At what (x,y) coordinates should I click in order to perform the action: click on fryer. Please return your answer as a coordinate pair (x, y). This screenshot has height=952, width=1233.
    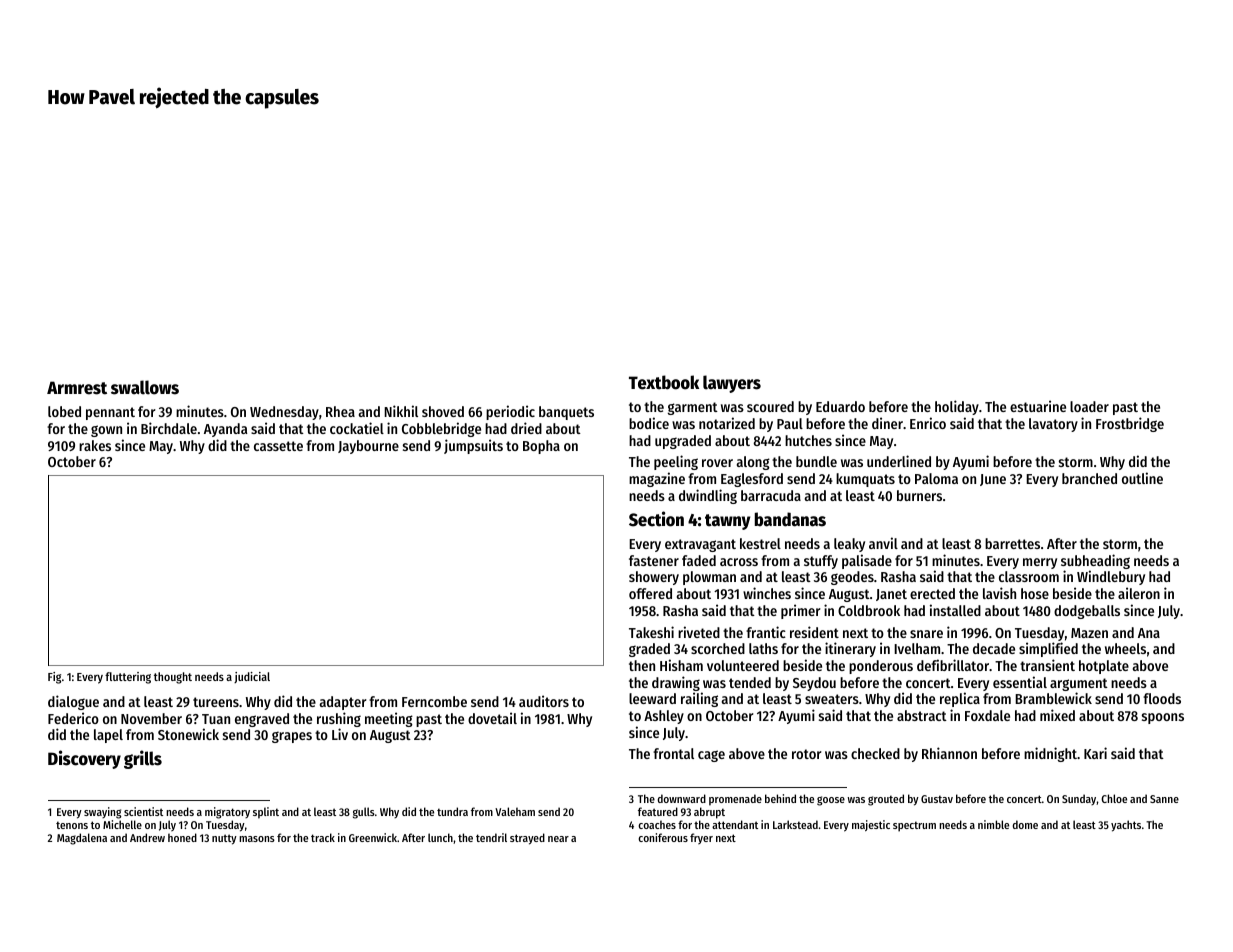
    Looking at the image, I should click on (701, 839).
